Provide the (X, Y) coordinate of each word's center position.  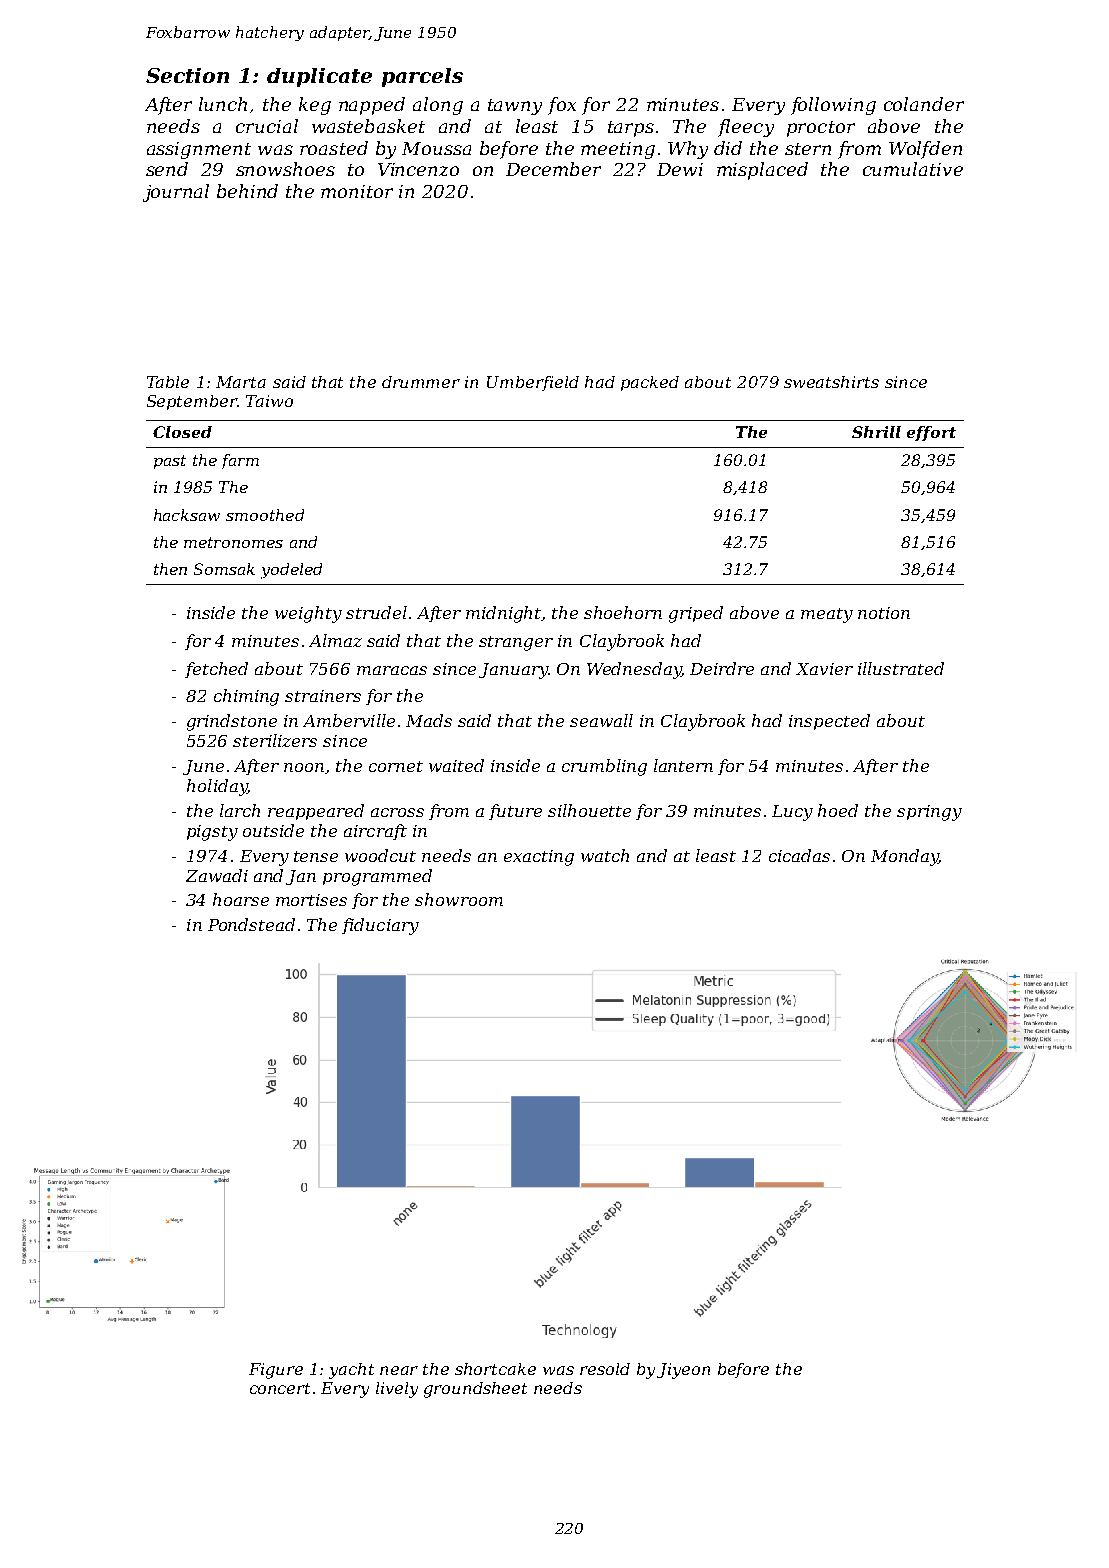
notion (884, 613)
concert (280, 1388)
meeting (618, 150)
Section (187, 75)
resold (605, 1369)
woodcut (380, 855)
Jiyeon (683, 1371)
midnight (504, 614)
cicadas (799, 855)
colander (924, 104)
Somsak (224, 569)
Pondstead (251, 924)
